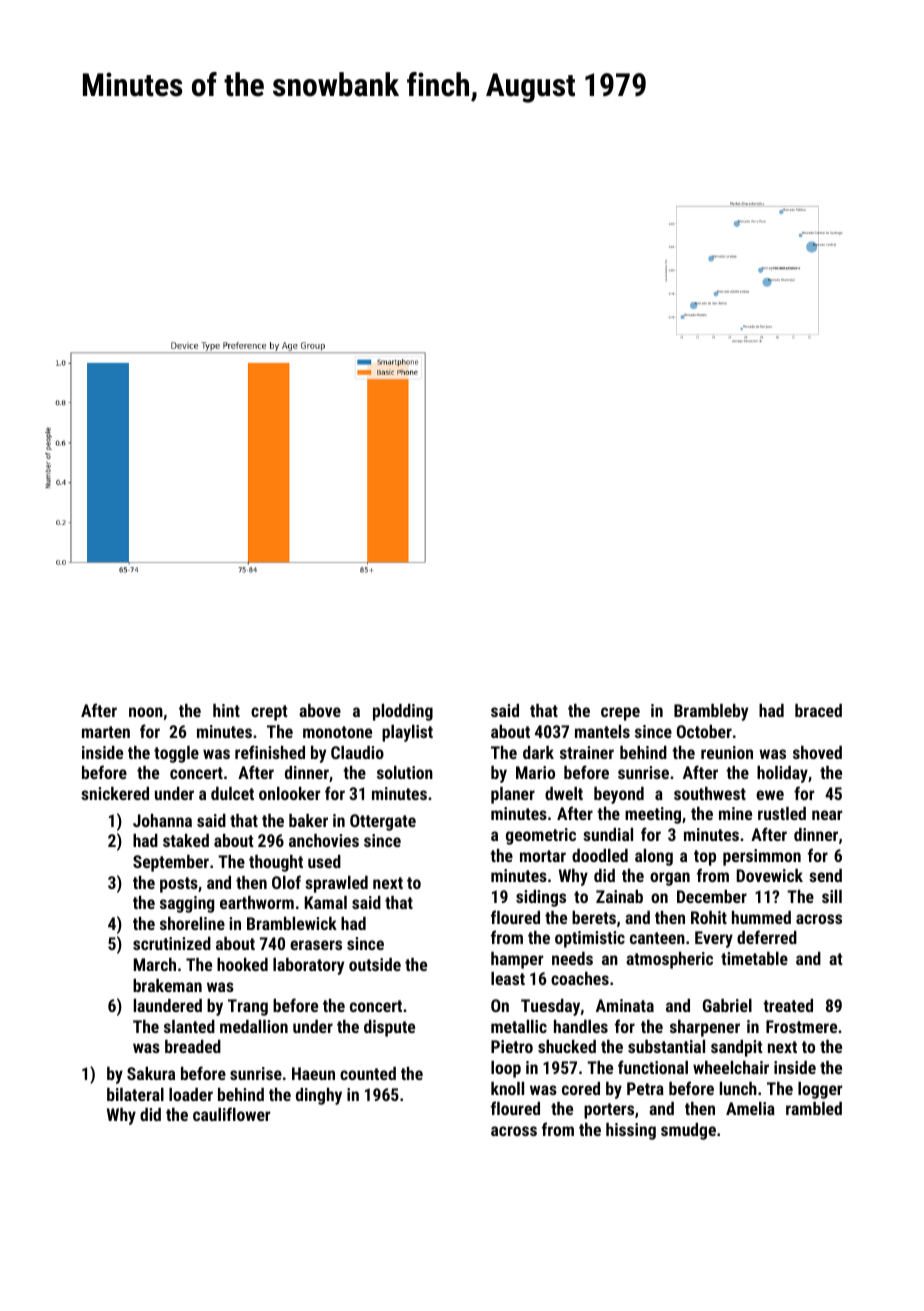  I want to click on noon, so click(146, 712).
